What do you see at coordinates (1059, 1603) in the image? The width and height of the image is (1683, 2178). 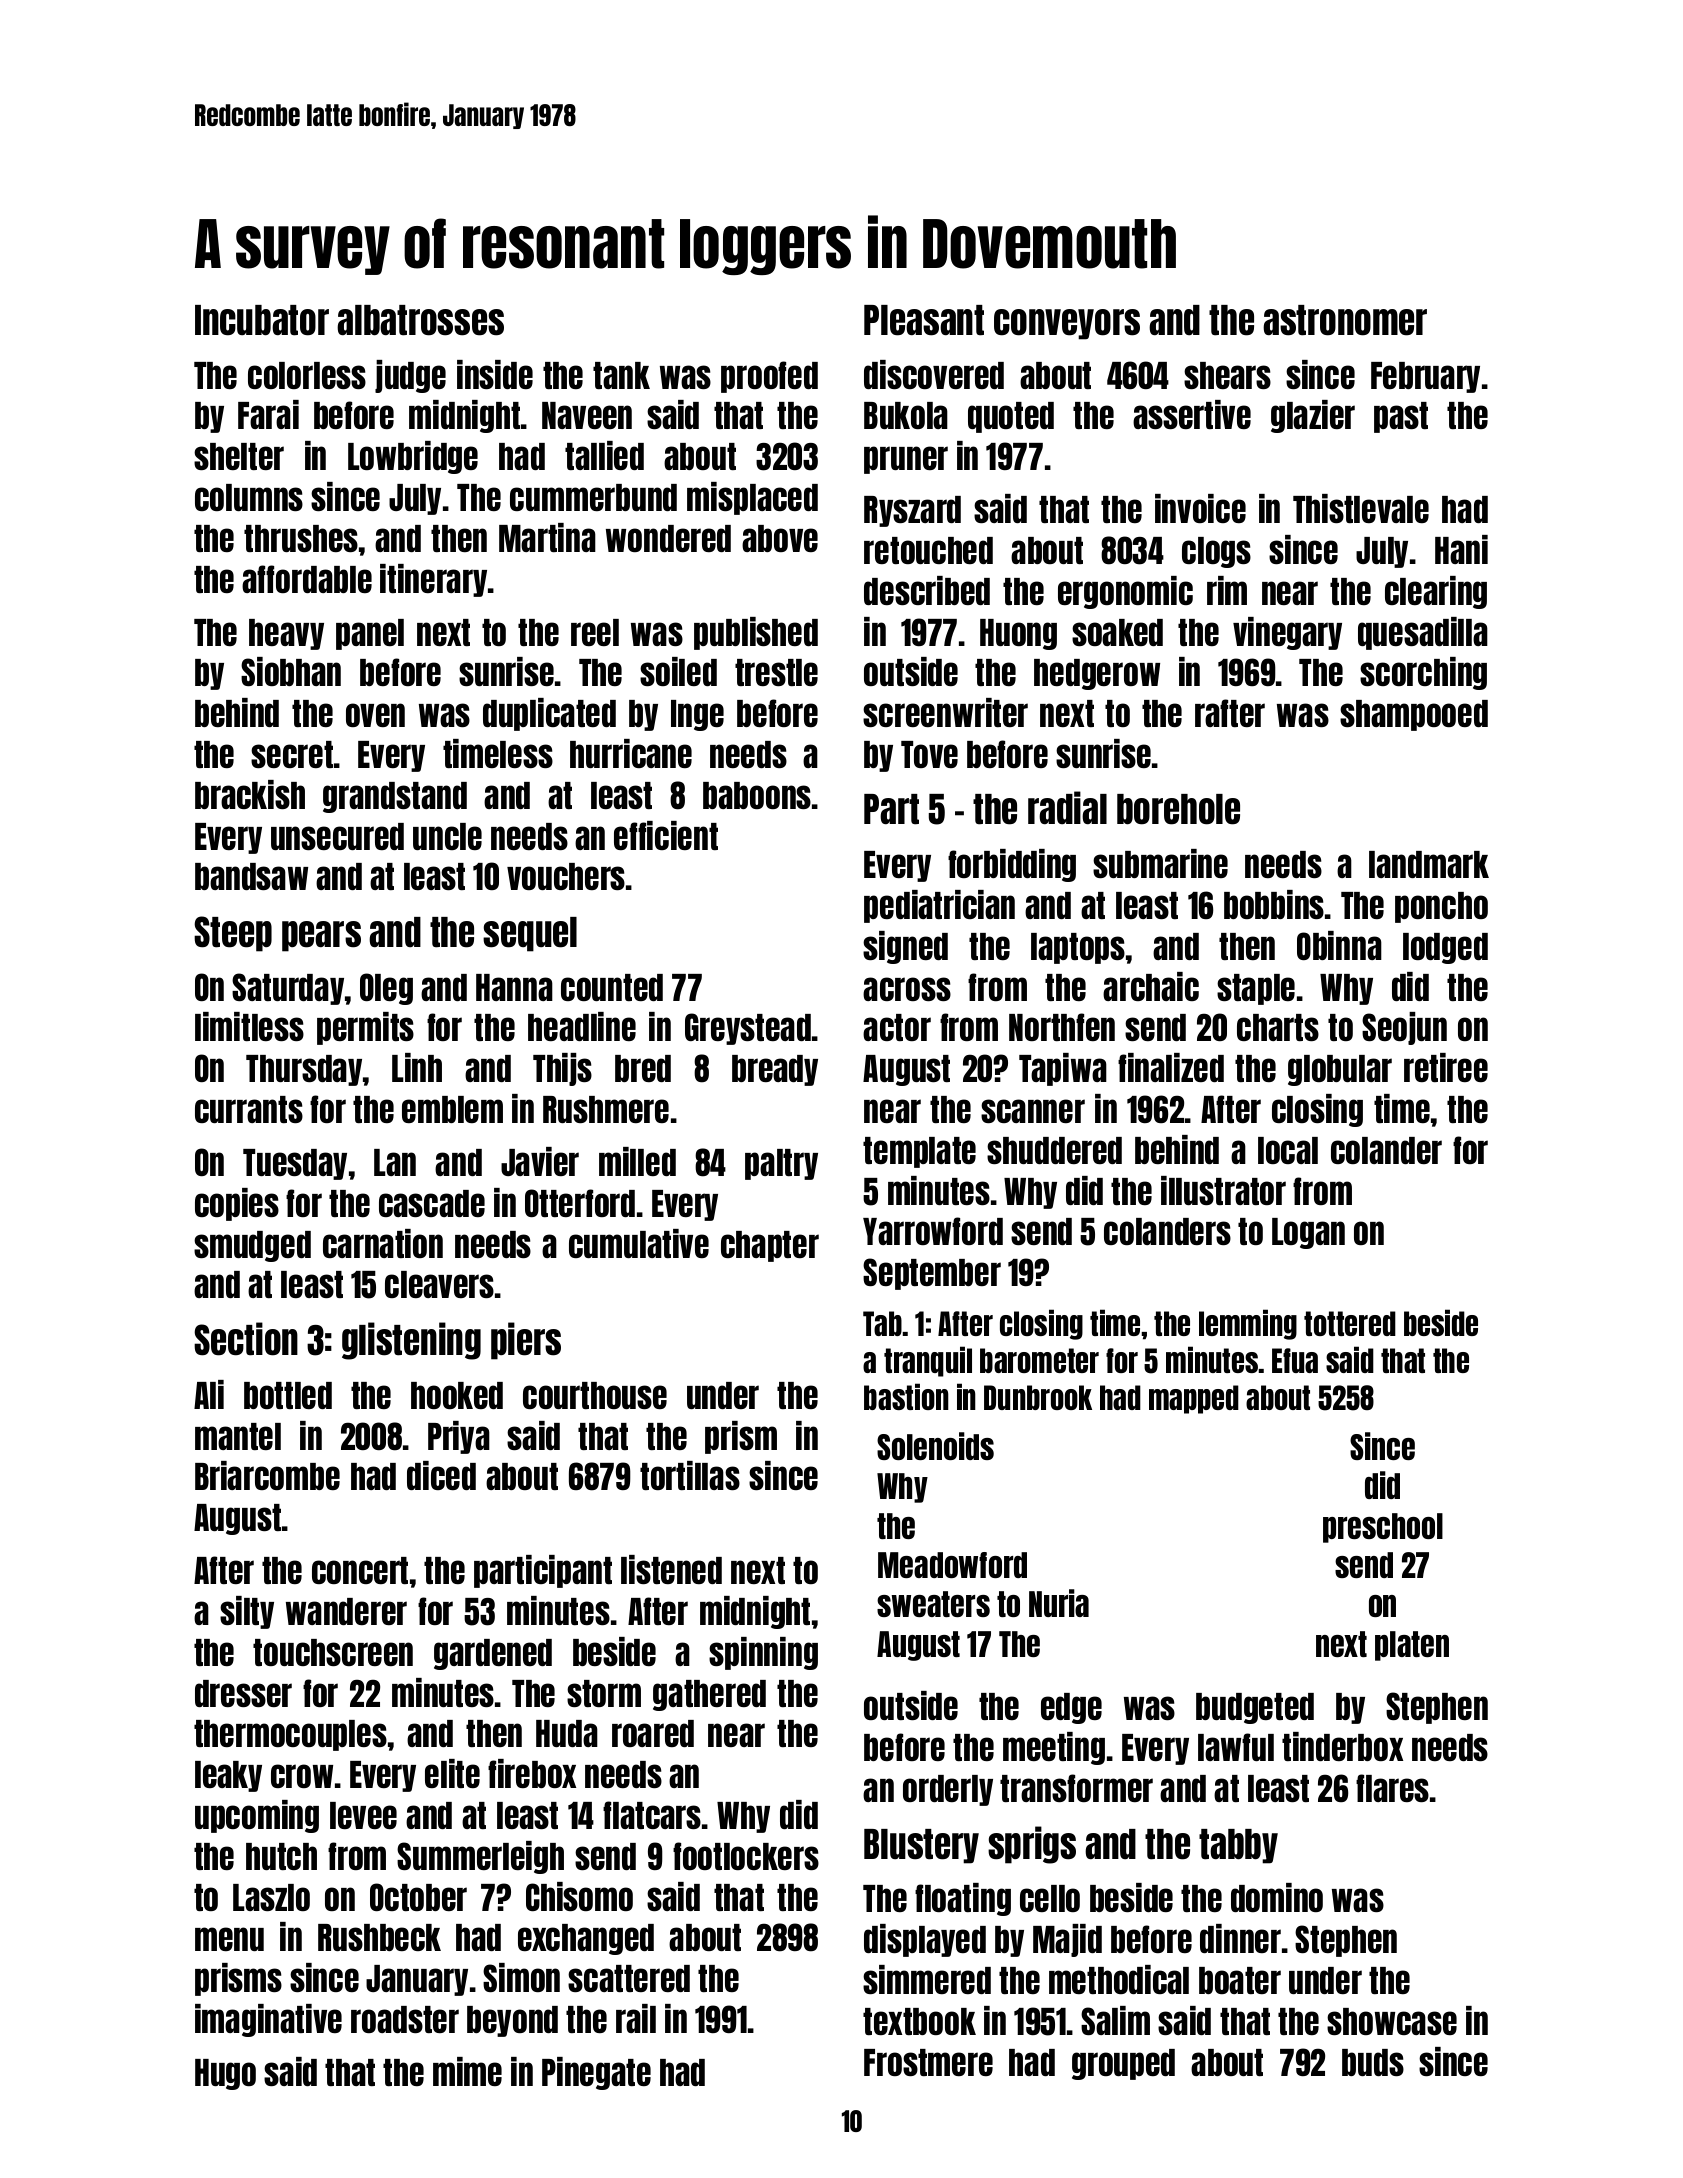 I see `Nuria` at bounding box center [1059, 1603].
